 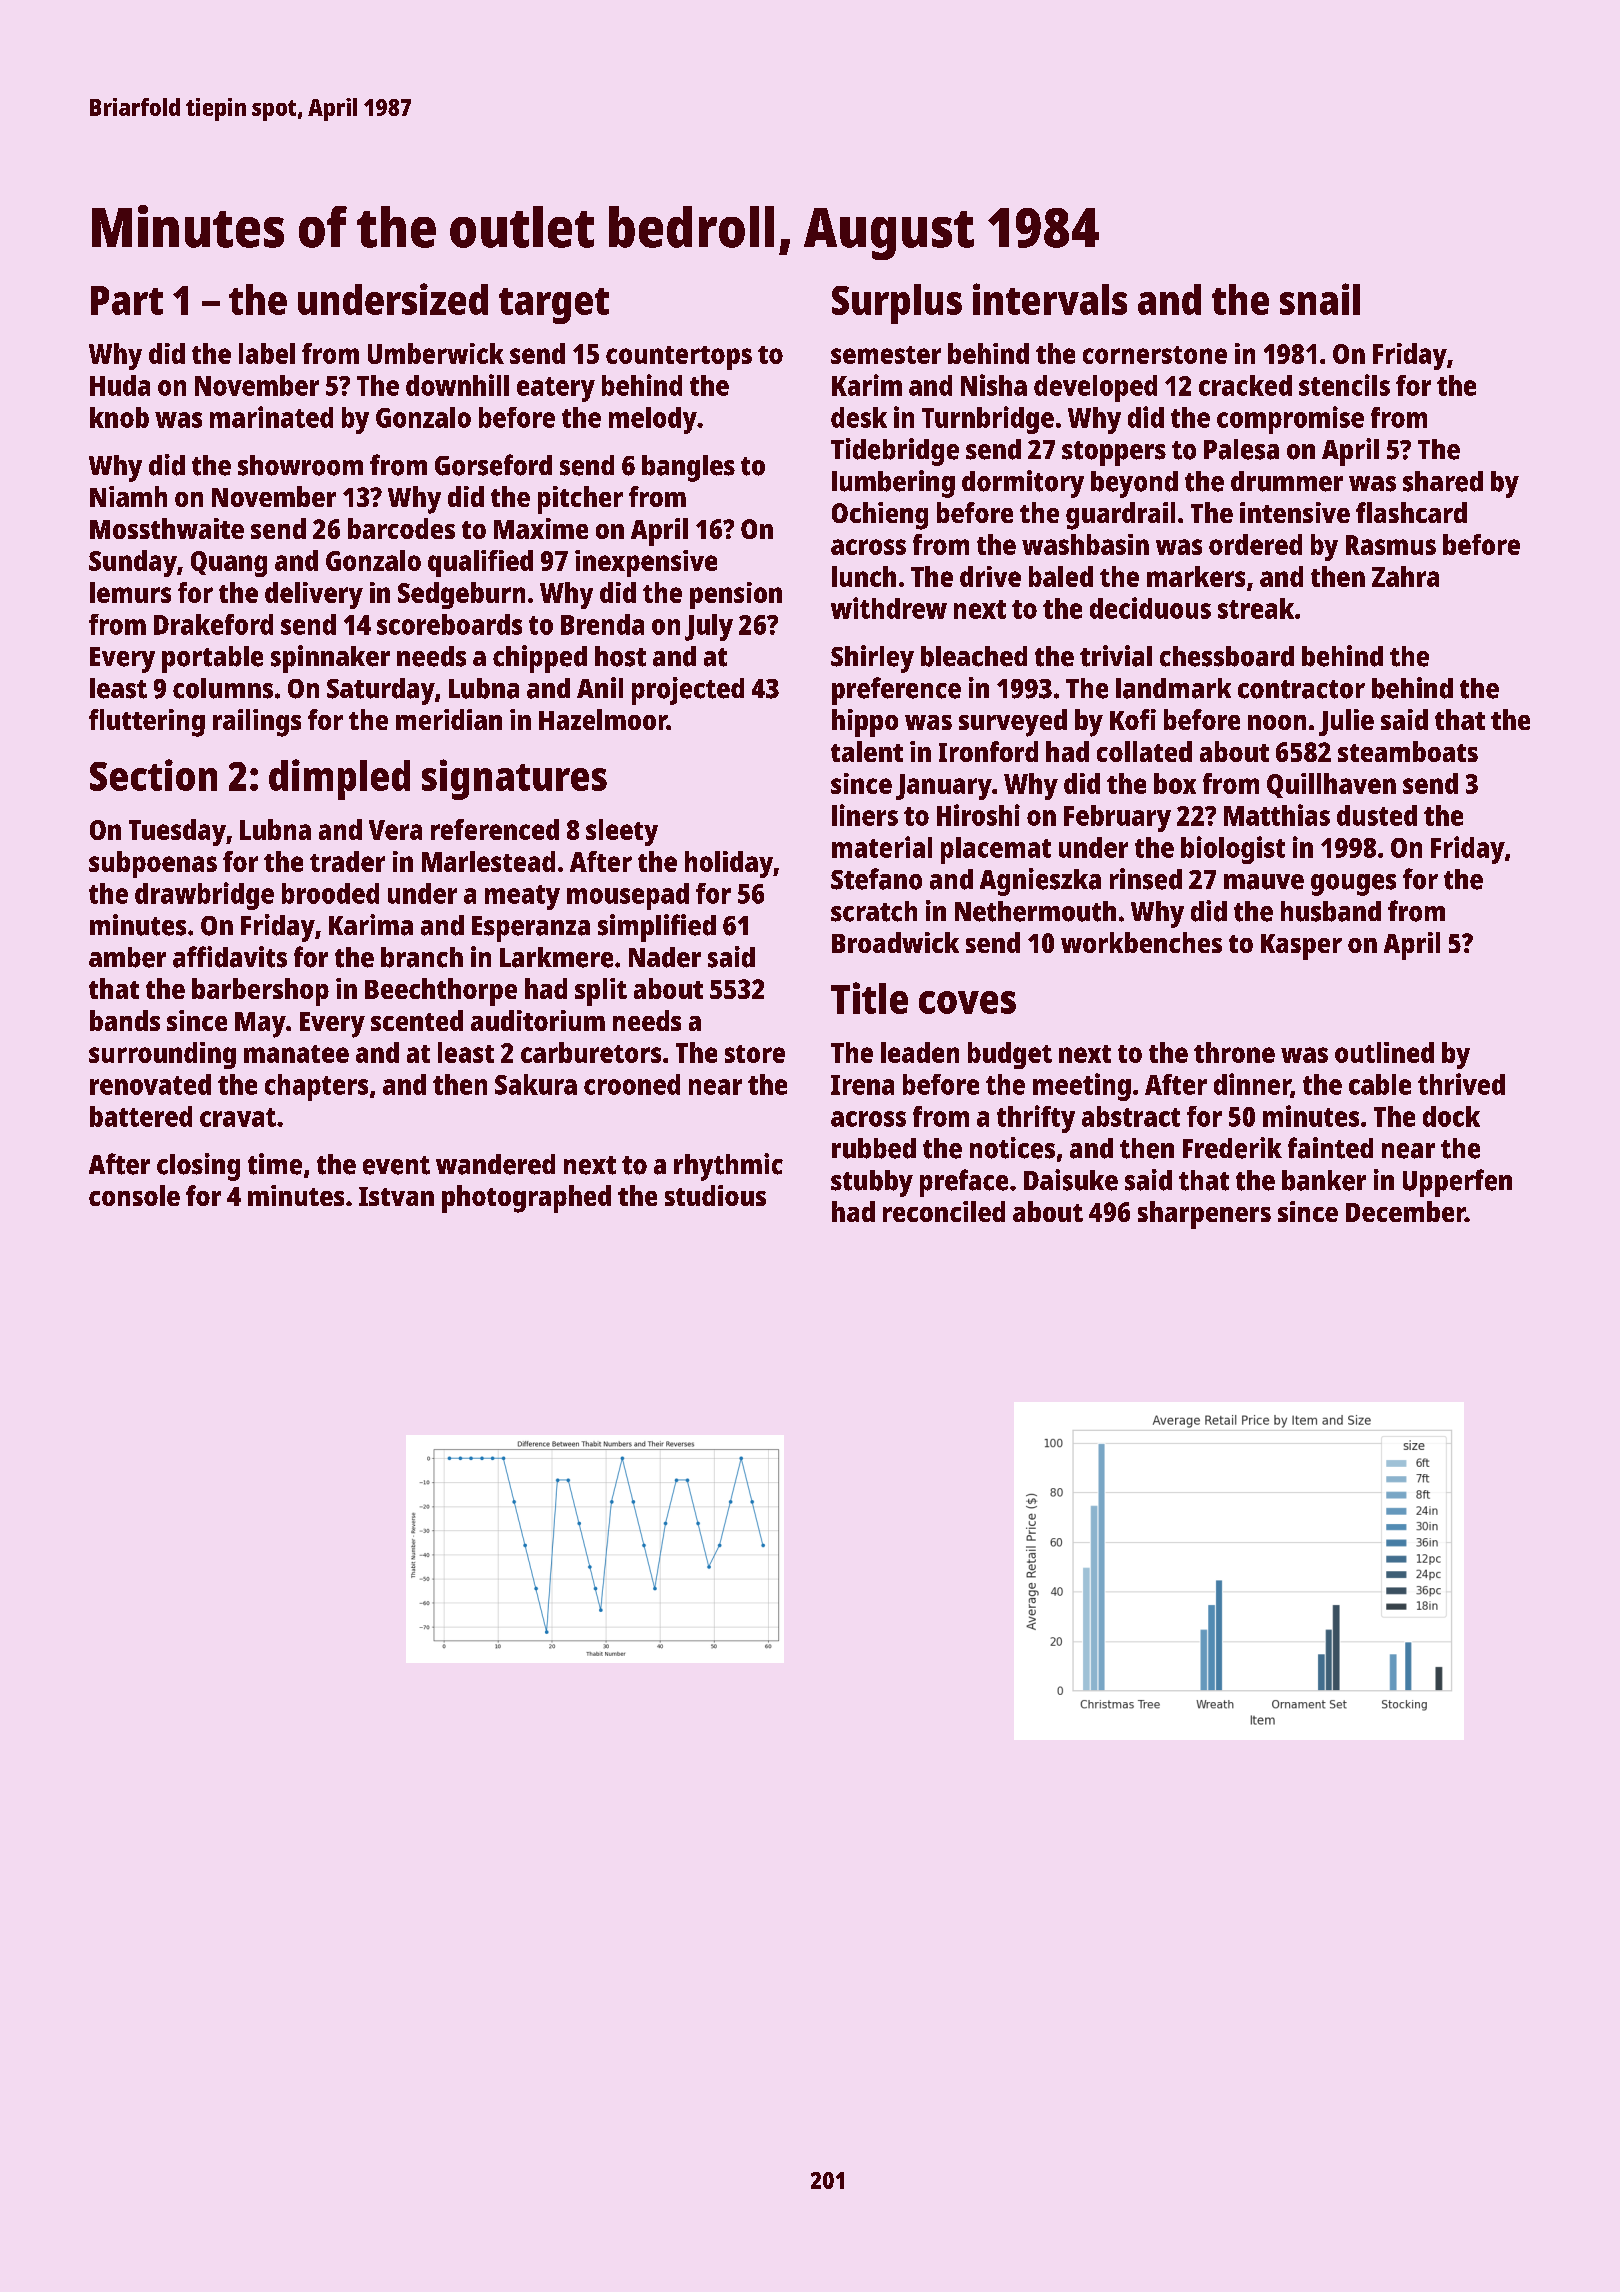 I want to click on photographed, so click(x=526, y=1199).
